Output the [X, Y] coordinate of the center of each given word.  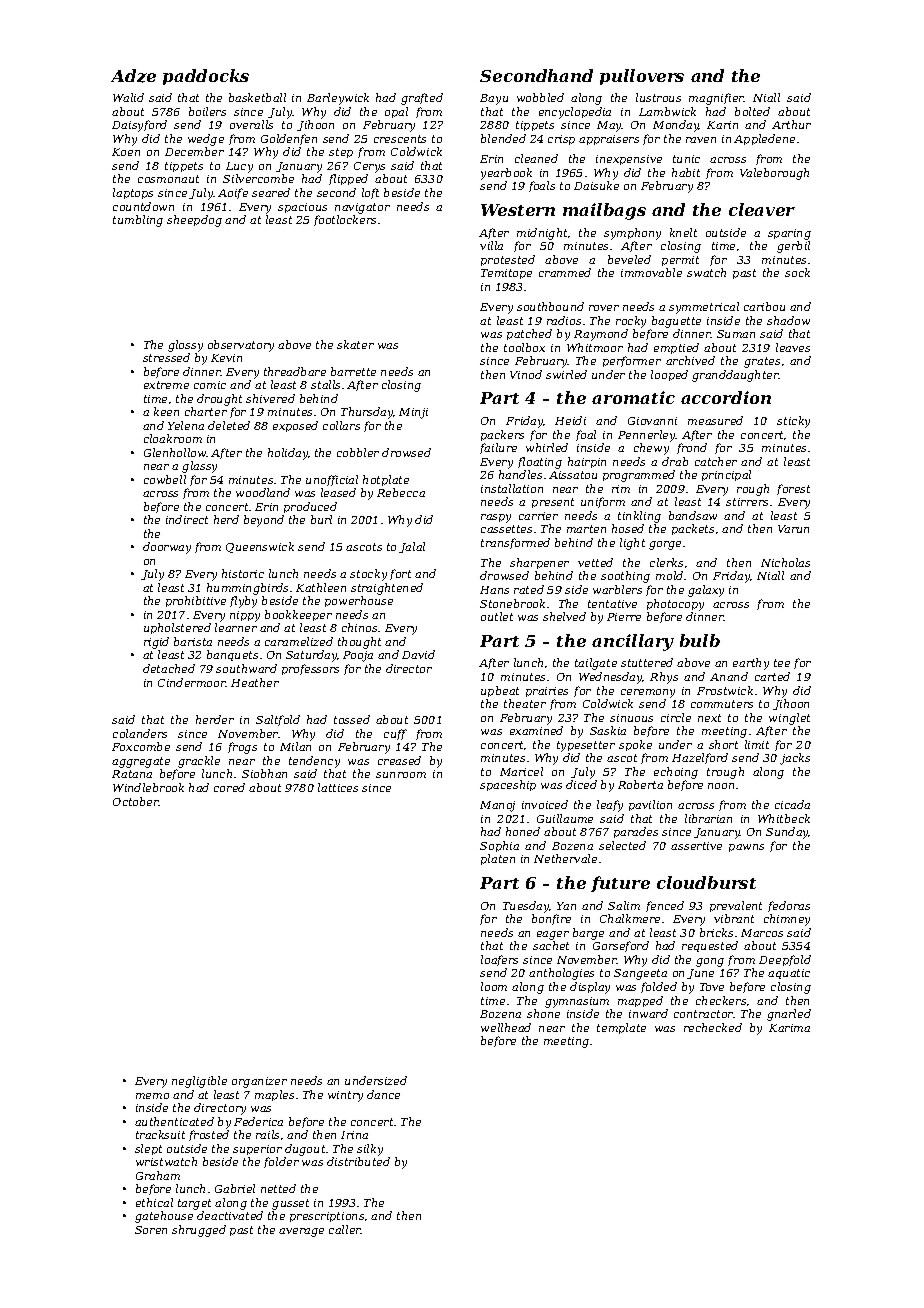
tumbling [138, 221]
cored [229, 787]
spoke [635, 745]
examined [536, 730]
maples [274, 1095]
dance [383, 1094]
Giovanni [652, 421]
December [194, 151]
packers [502, 435]
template [621, 1028]
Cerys [369, 167]
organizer [259, 1082]
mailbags [604, 211]
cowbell [165, 479]
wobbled [540, 97]
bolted [752, 111]
